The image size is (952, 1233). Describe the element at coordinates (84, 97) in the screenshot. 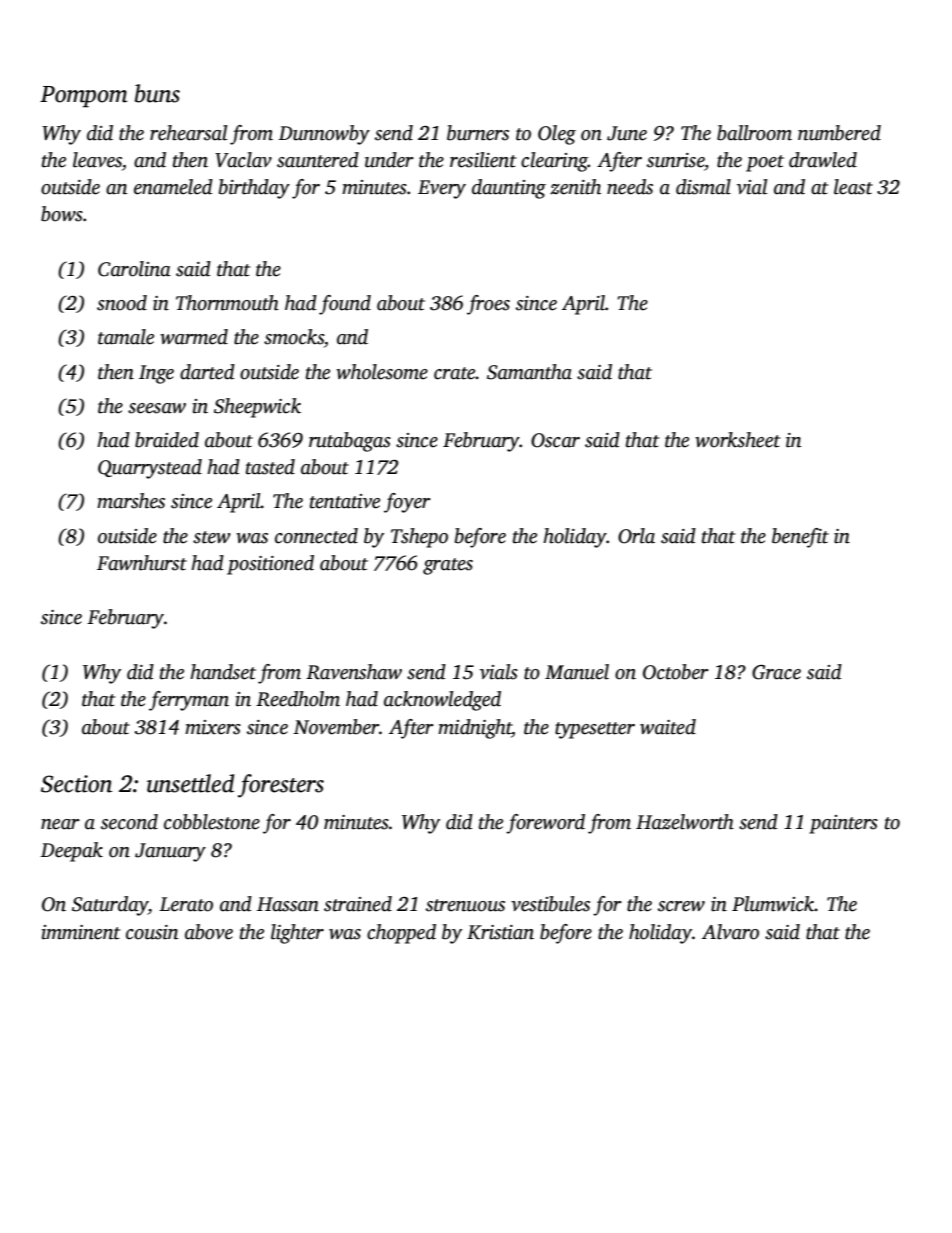

I see `Pompom` at that location.
